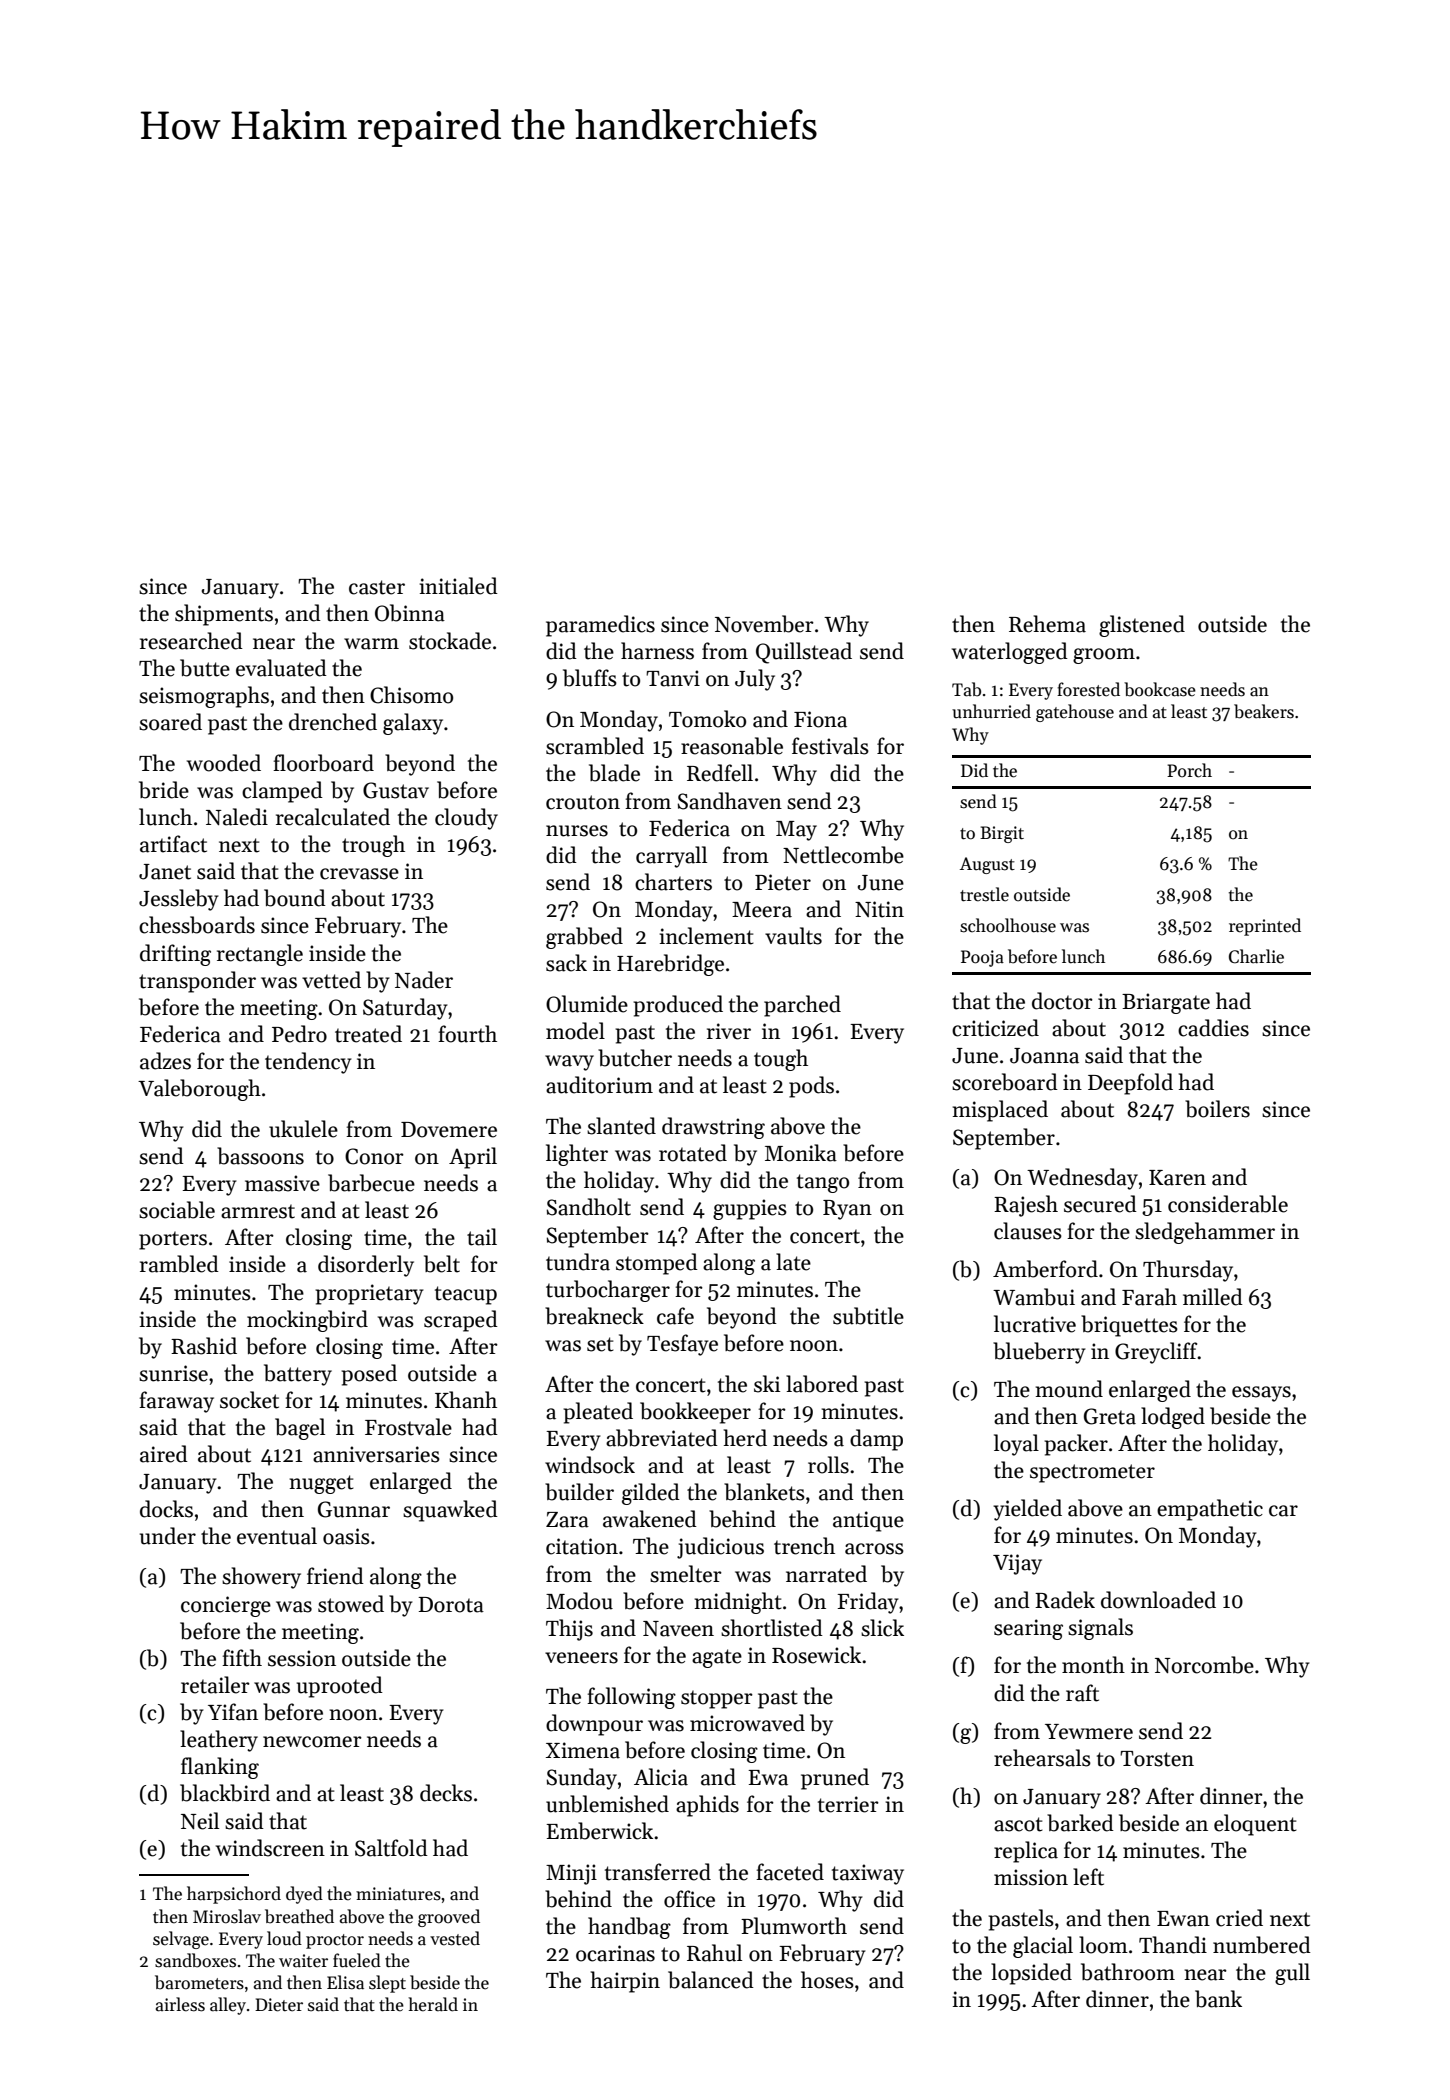 The image size is (1450, 2100). I want to click on windscreen, so click(270, 1848).
